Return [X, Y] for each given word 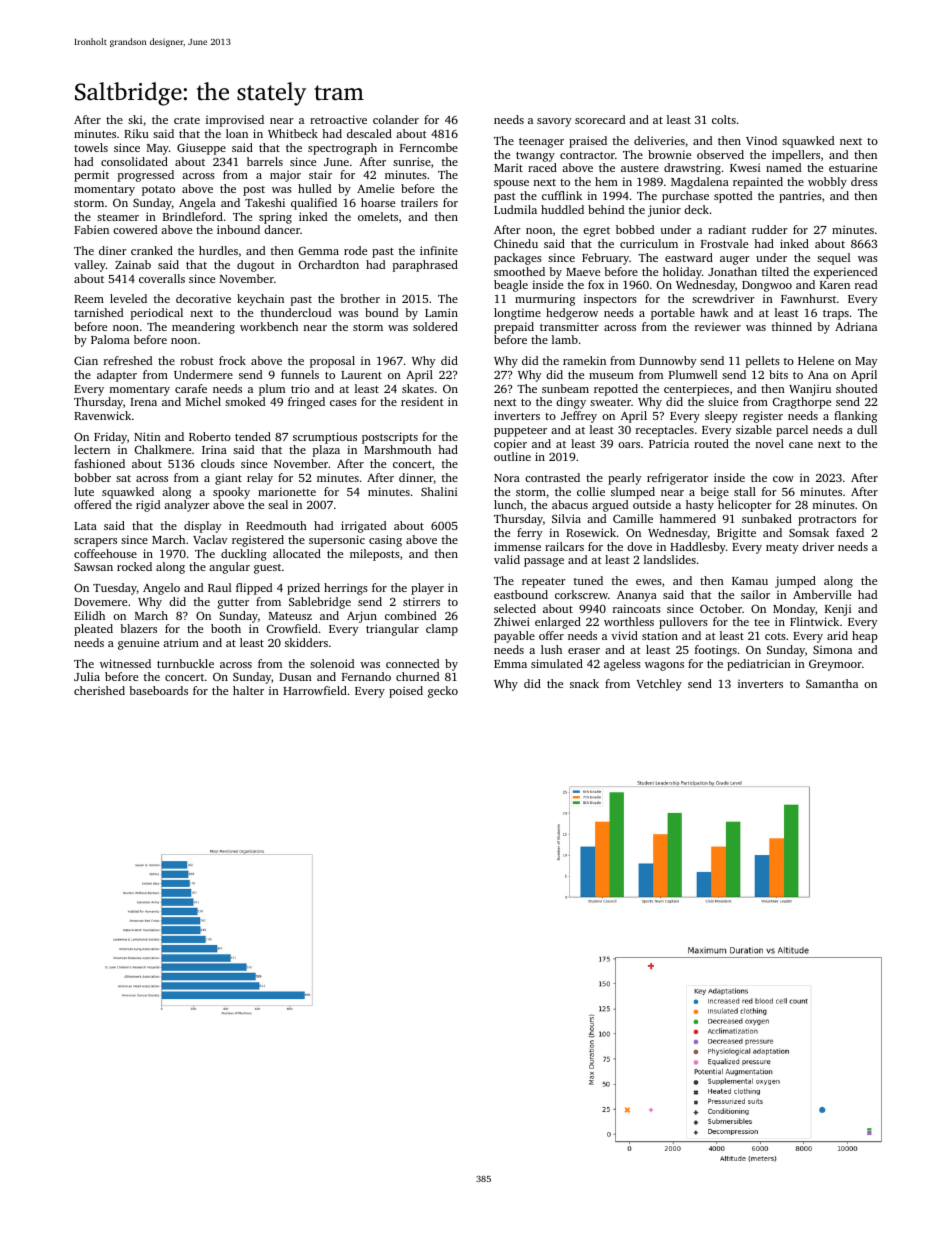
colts [724, 119]
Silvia [566, 518]
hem [606, 181]
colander [396, 119]
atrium [181, 642]
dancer [282, 229]
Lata [85, 526]
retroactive [338, 119]
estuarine [853, 167]
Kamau [750, 581]
